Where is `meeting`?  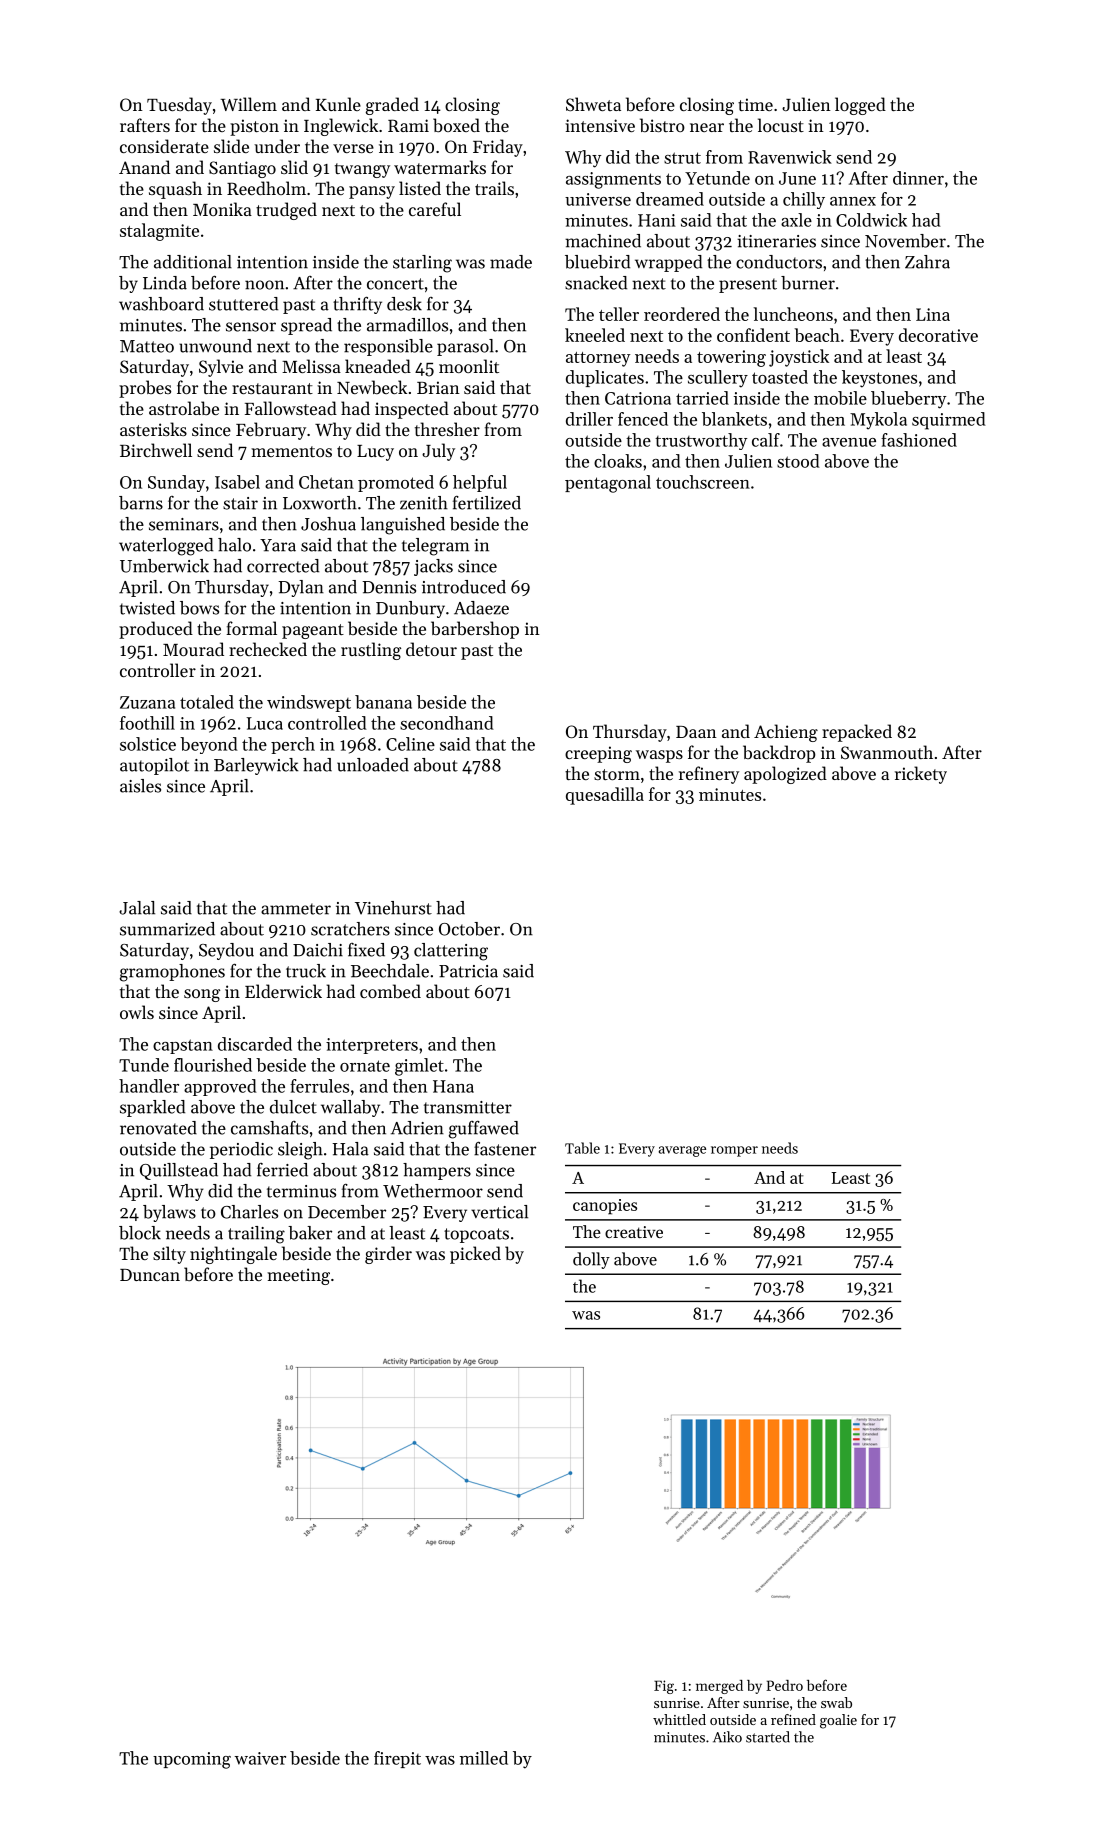
meeting is located at coordinates (298, 1276).
